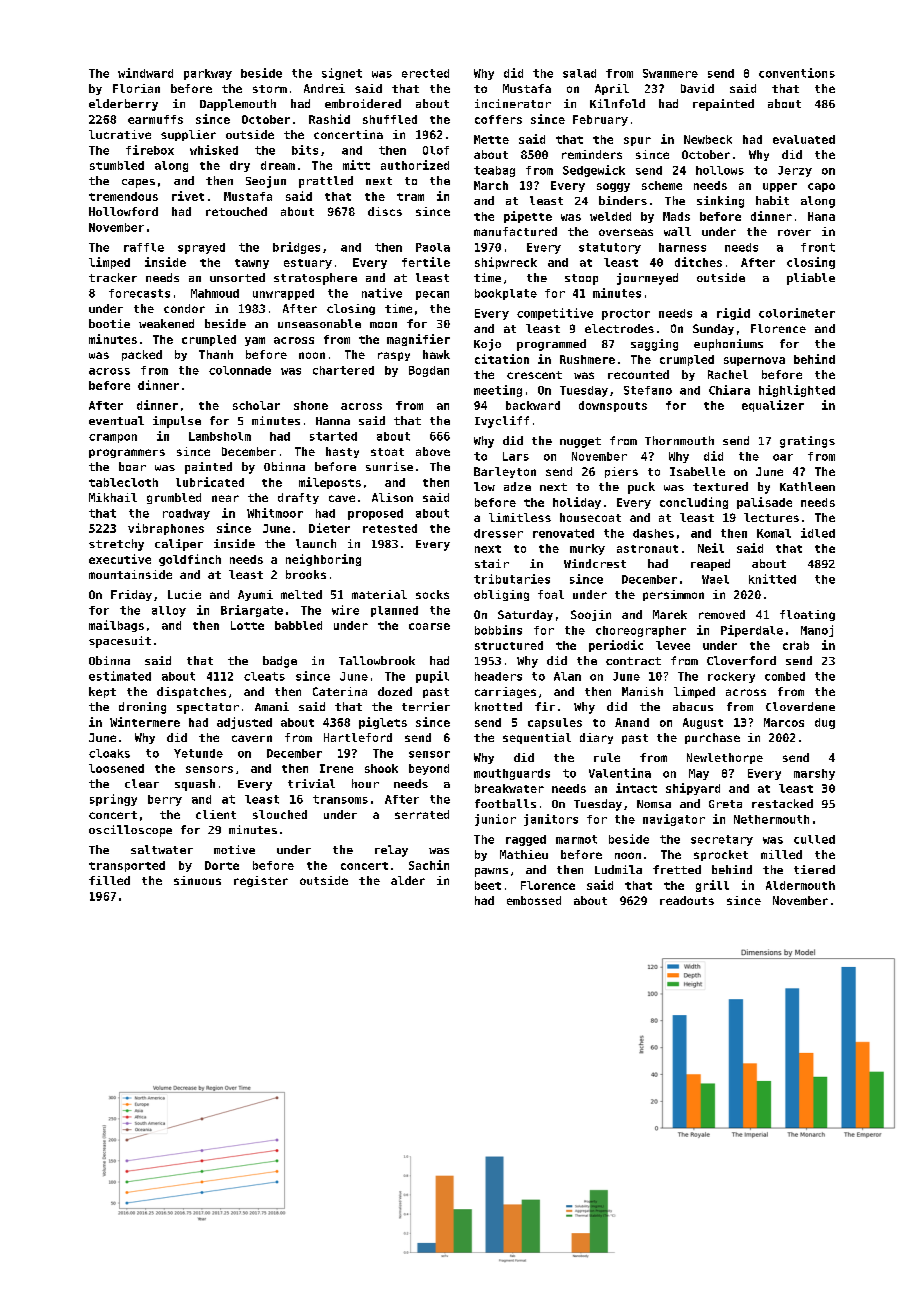  Describe the element at coordinates (811, 279) in the page. I see `pliable` at that location.
